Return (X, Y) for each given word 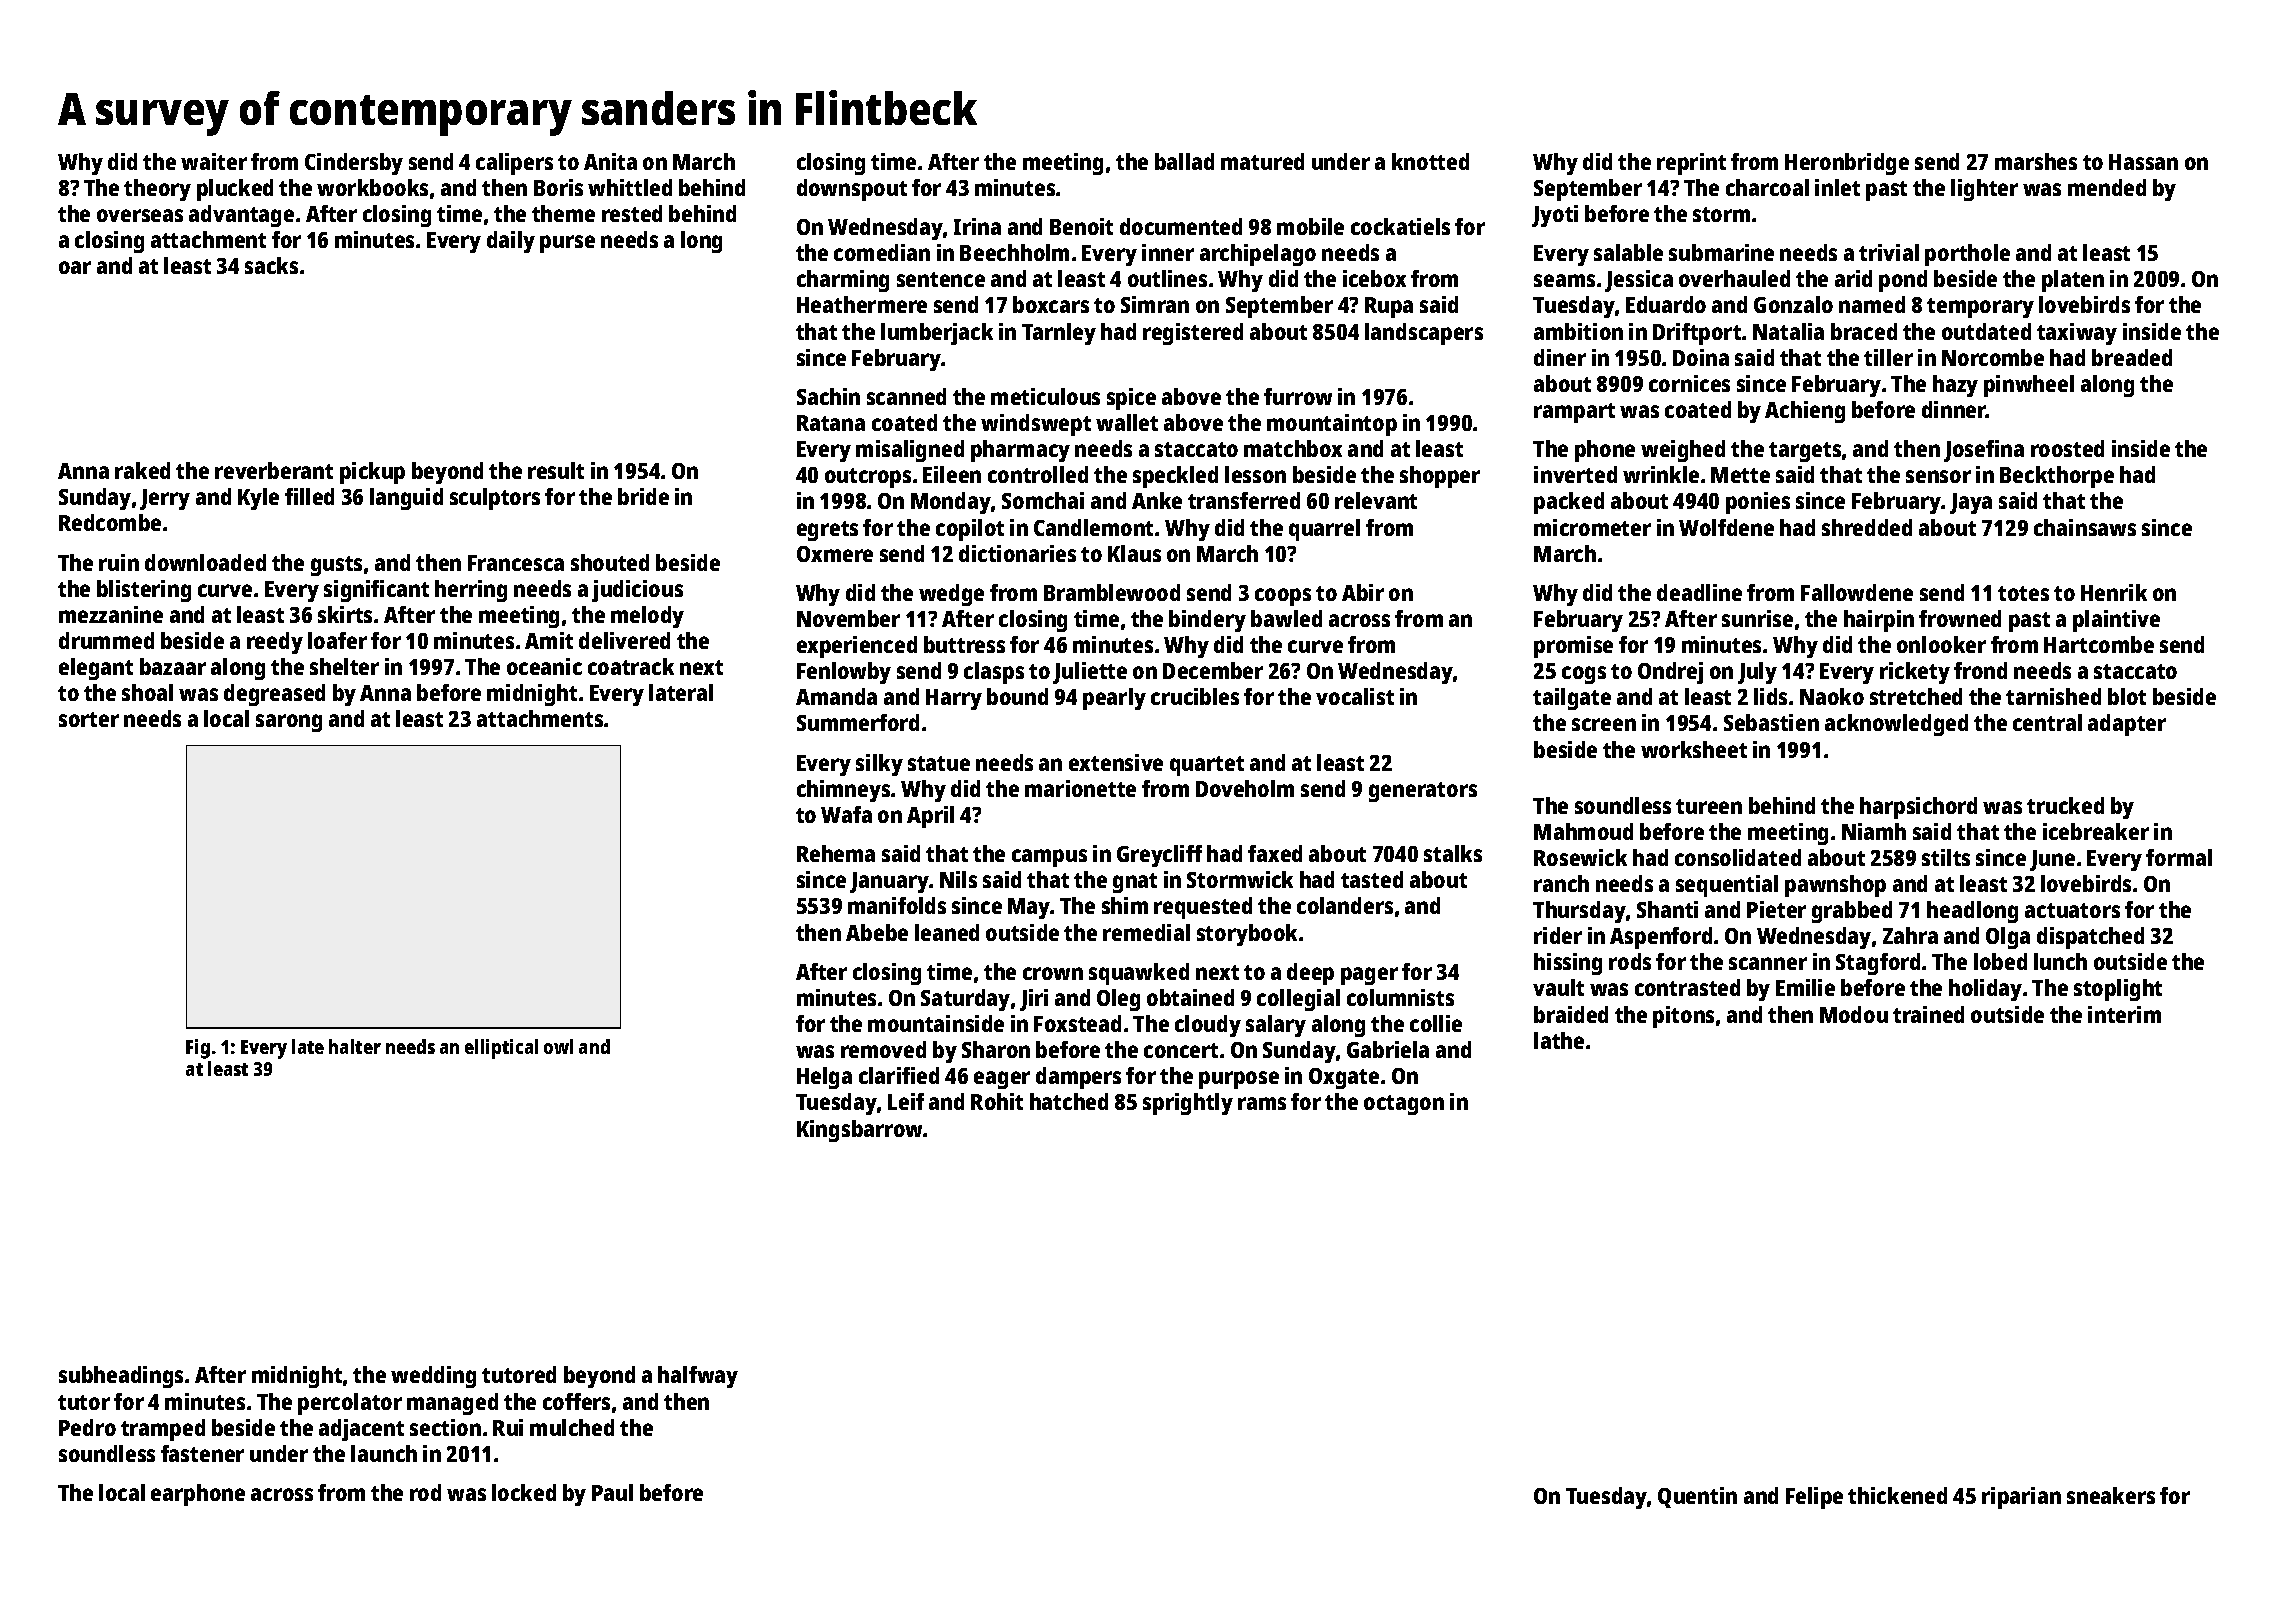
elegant (96, 669)
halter (355, 1046)
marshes (2036, 161)
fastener (202, 1453)
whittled (630, 187)
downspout (852, 190)
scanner (1768, 963)
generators (1423, 792)
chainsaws (2085, 527)
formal (2179, 857)
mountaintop (1332, 425)
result (556, 470)
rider (1558, 935)
